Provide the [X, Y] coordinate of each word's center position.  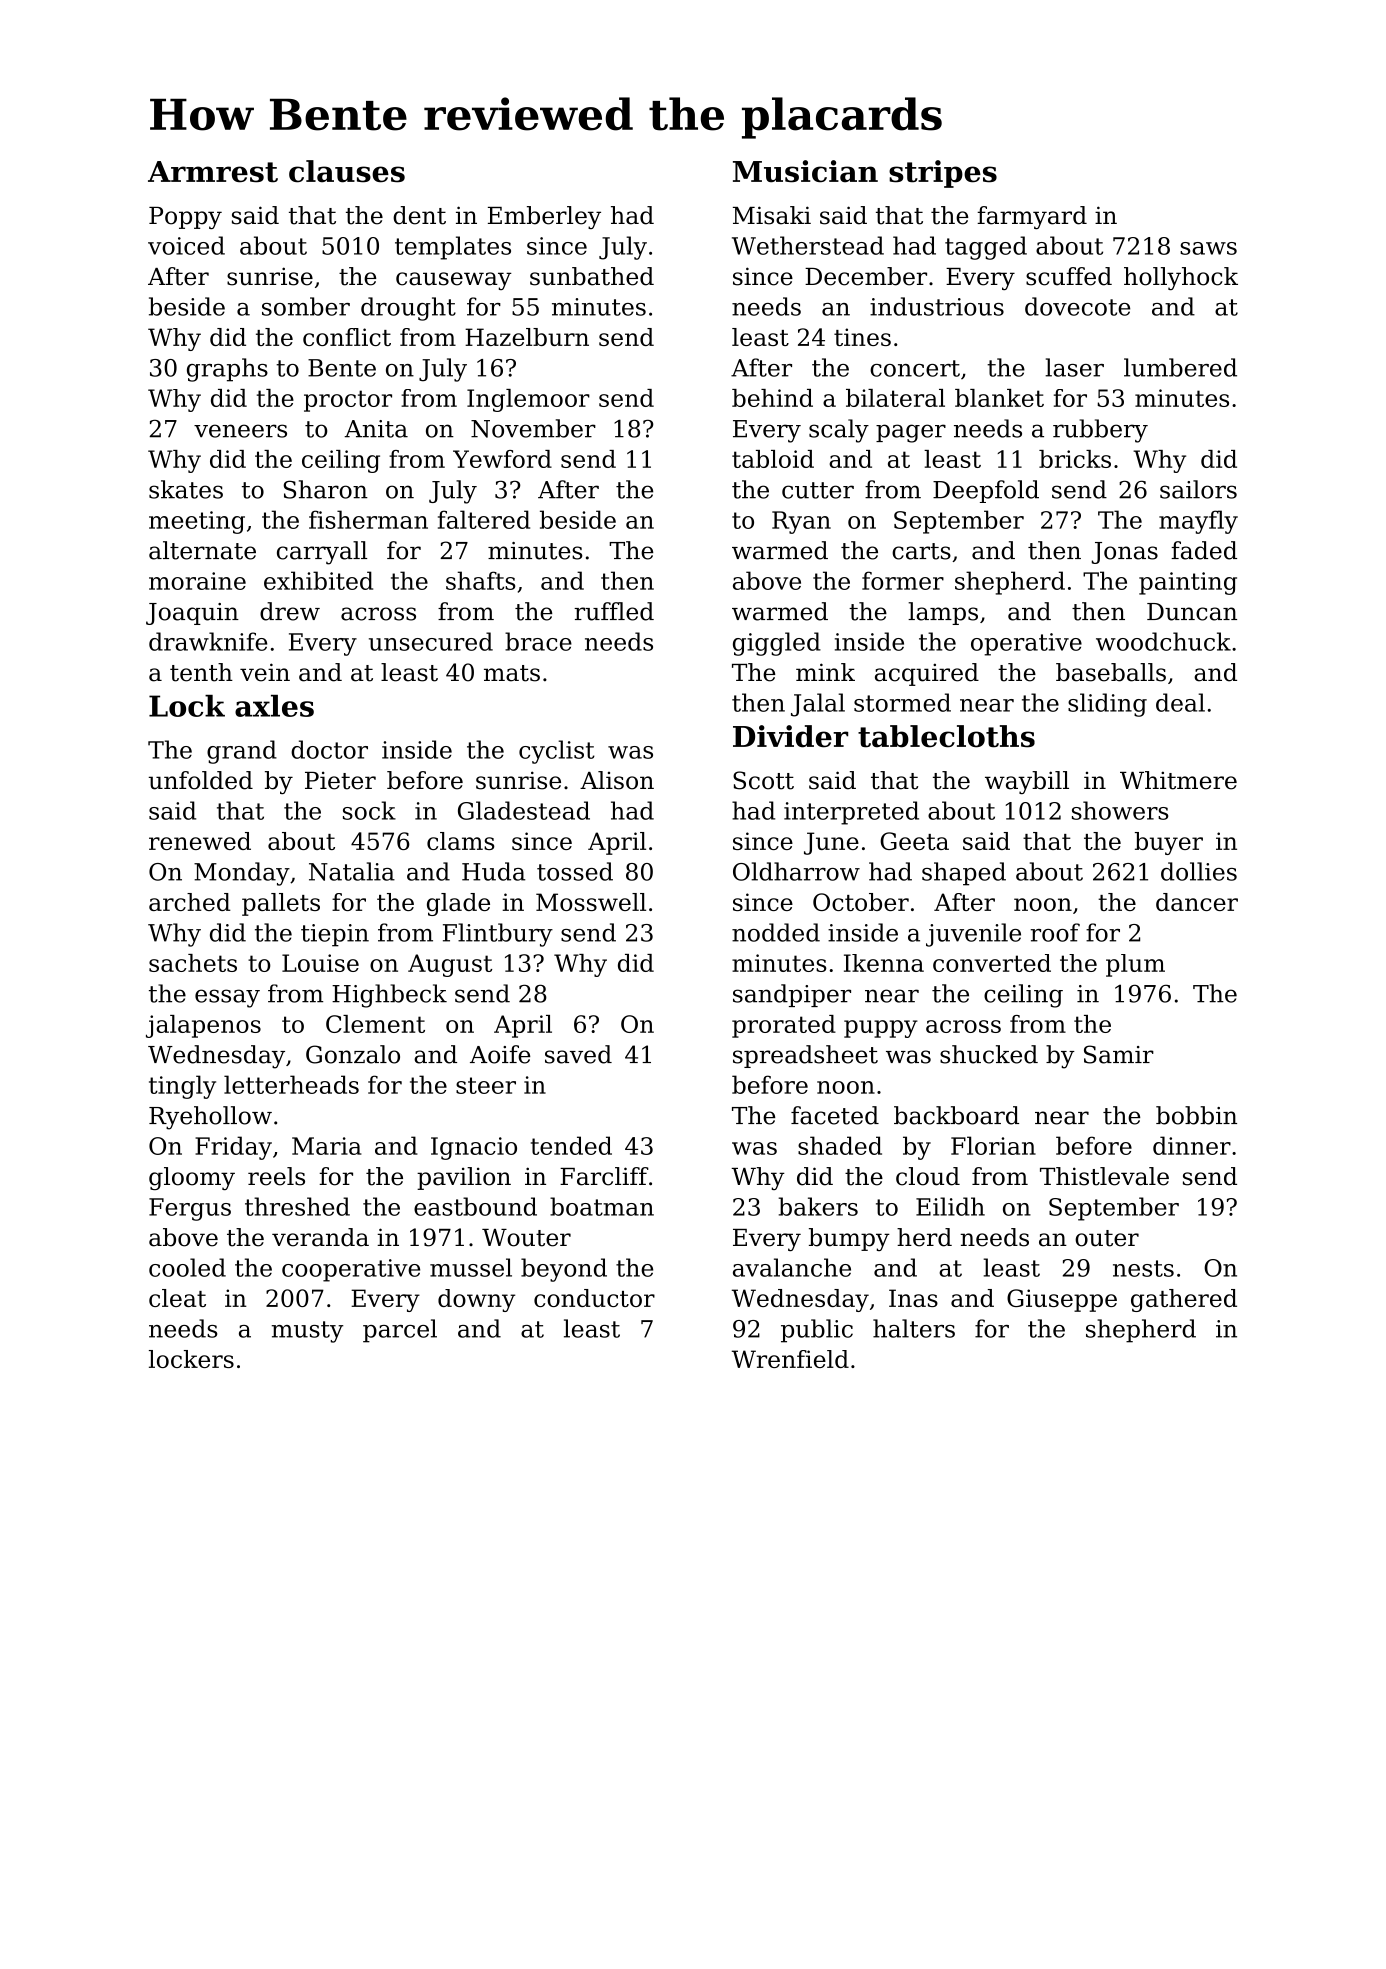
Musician [805, 171]
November [533, 428]
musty [307, 1332]
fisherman [368, 519]
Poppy [185, 218]
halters [914, 1328]
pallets [281, 904]
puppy [881, 1029]
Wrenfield [790, 1359]
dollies [1199, 871]
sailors [1198, 489]
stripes [943, 174]
